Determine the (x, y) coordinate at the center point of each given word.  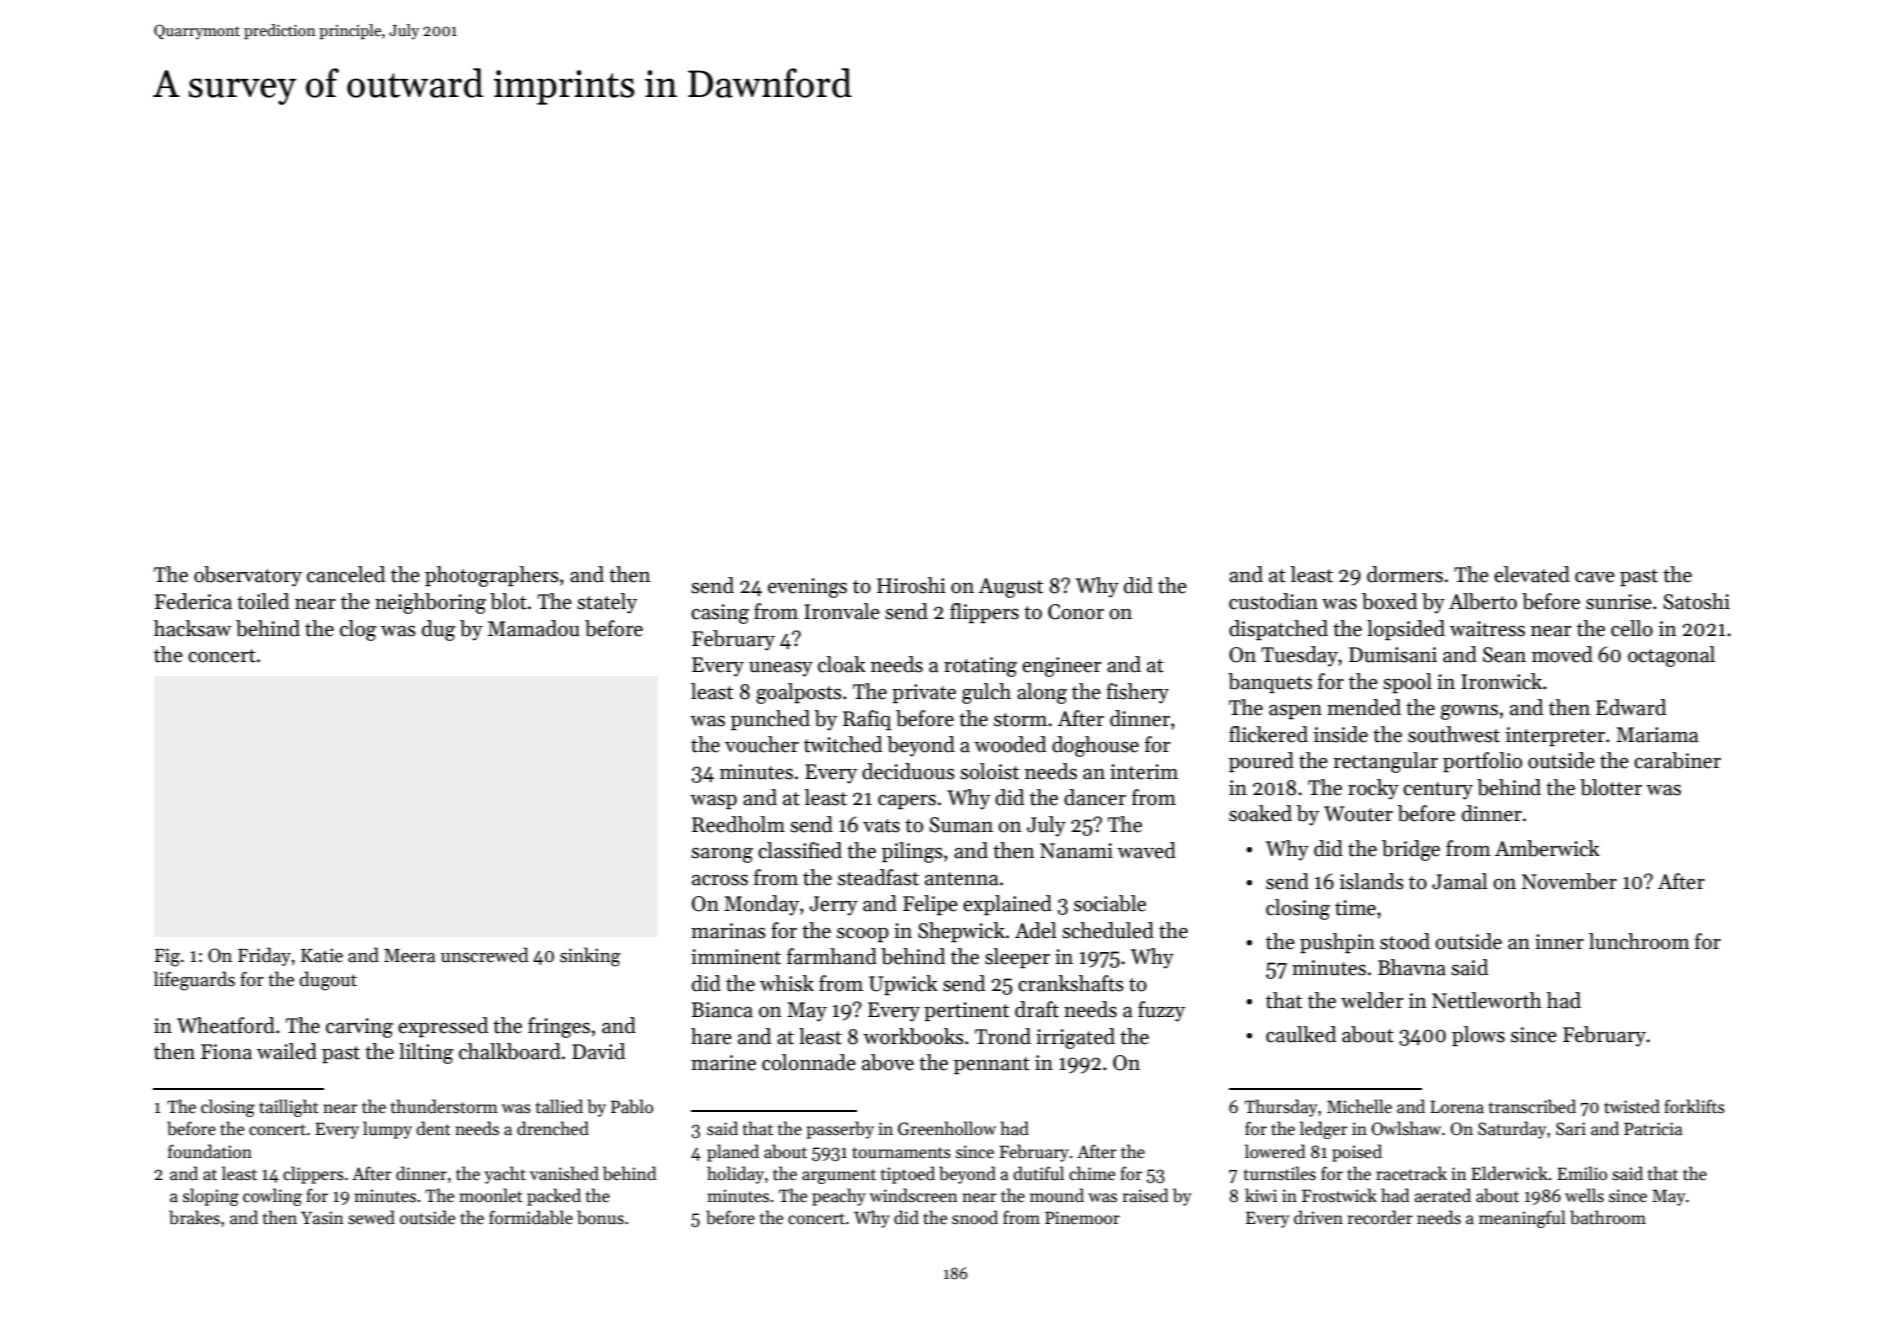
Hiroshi (911, 585)
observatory (248, 576)
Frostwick (1339, 1195)
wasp (713, 802)
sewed (371, 1217)
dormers (1405, 574)
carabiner (1677, 760)
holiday (735, 1175)
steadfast (878, 877)
